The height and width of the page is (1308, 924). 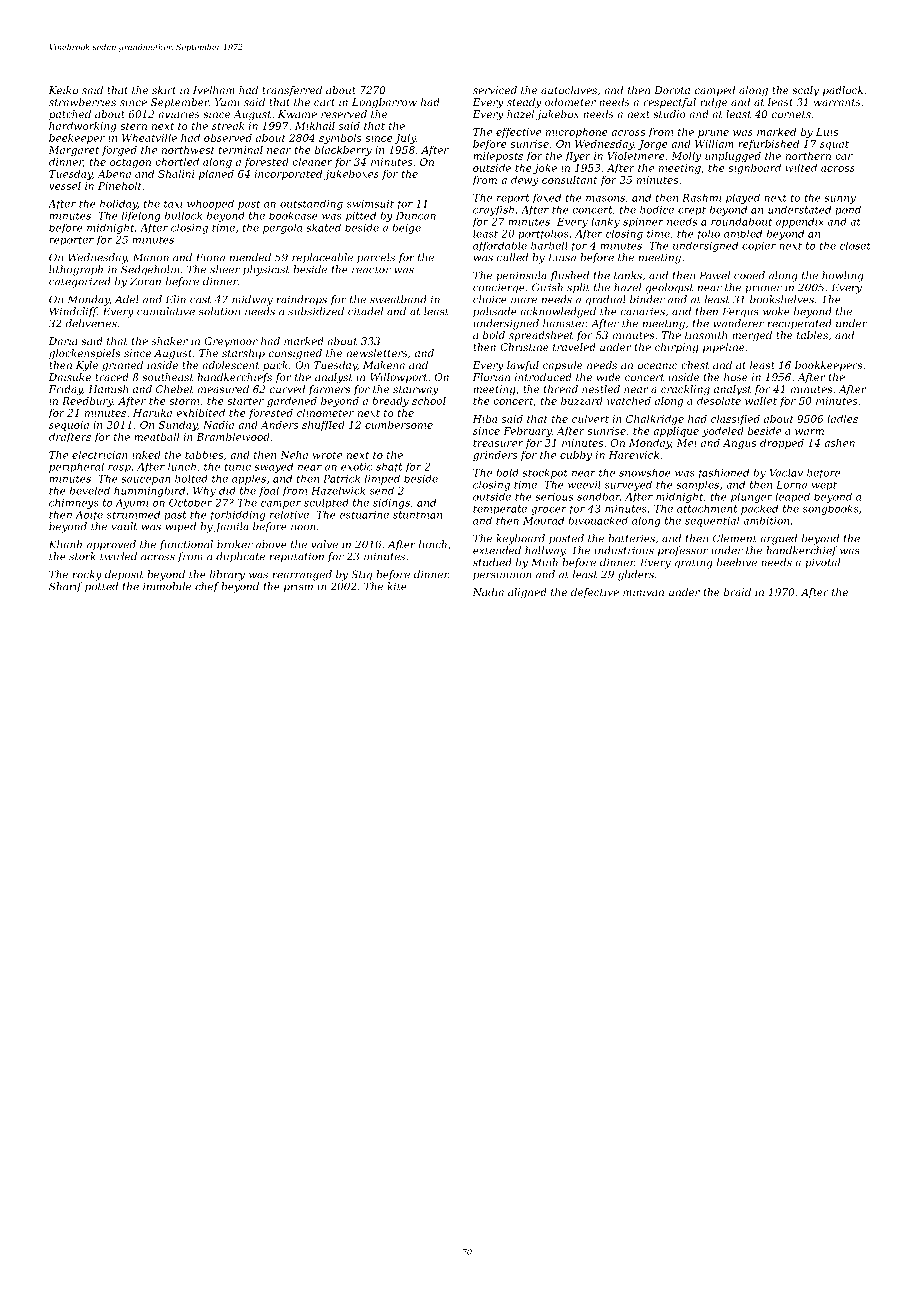 I want to click on holiday, so click(x=118, y=205).
